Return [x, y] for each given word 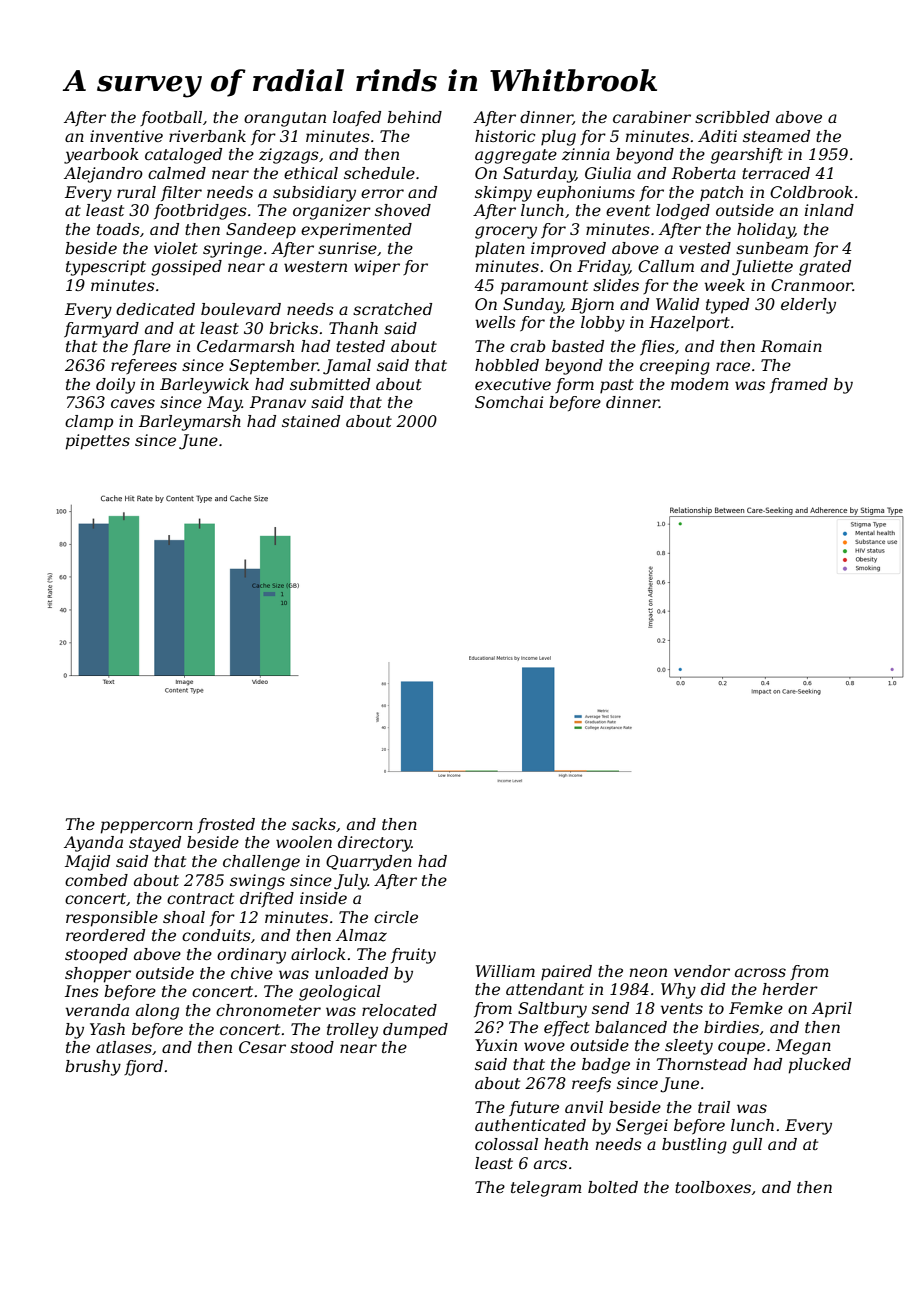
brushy [93, 1068]
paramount [544, 287]
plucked [819, 1066]
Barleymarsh [190, 423]
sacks [314, 824]
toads [118, 229]
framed [799, 385]
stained [311, 421]
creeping [675, 367]
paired [566, 973]
